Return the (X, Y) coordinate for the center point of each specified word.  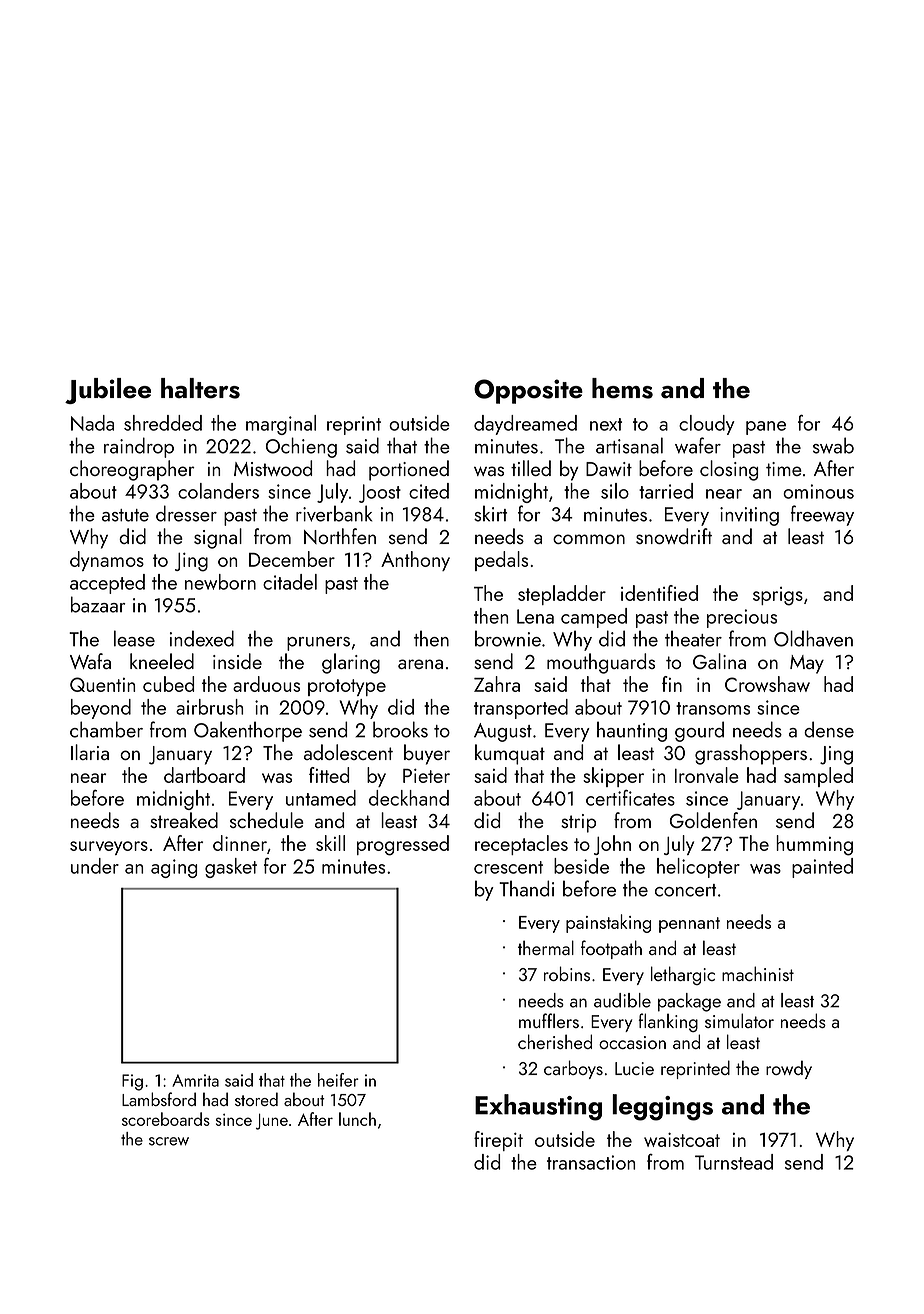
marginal (281, 425)
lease (134, 638)
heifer (338, 1080)
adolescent (348, 752)
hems (622, 388)
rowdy (789, 1069)
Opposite (528, 391)
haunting (632, 731)
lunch (357, 1119)
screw (169, 1141)
